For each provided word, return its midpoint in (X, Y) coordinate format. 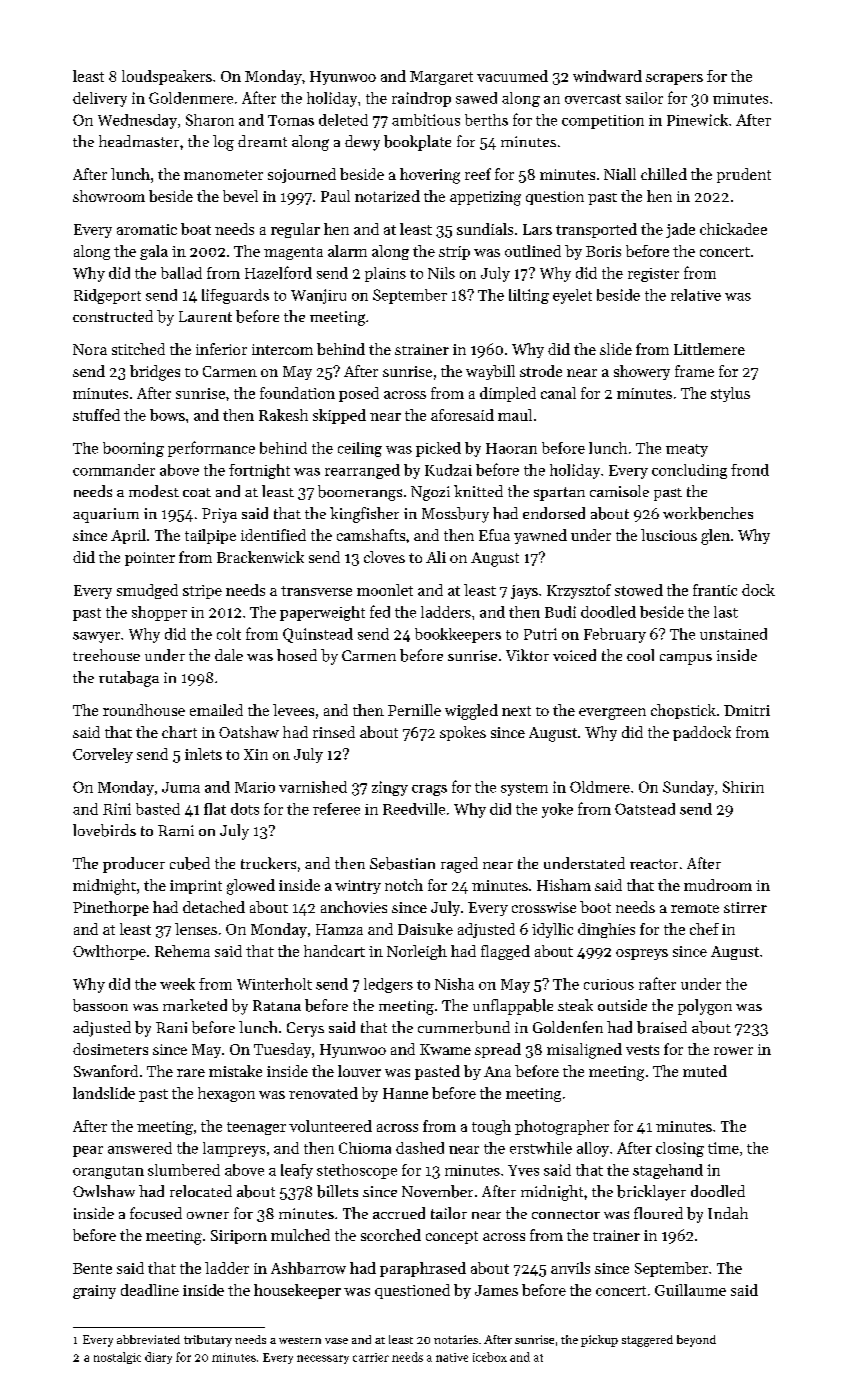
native (452, 1357)
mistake (235, 1071)
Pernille (414, 710)
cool (640, 655)
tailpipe (210, 536)
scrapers (674, 79)
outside (622, 1005)
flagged (505, 952)
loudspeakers (167, 77)
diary (158, 1358)
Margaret (441, 78)
